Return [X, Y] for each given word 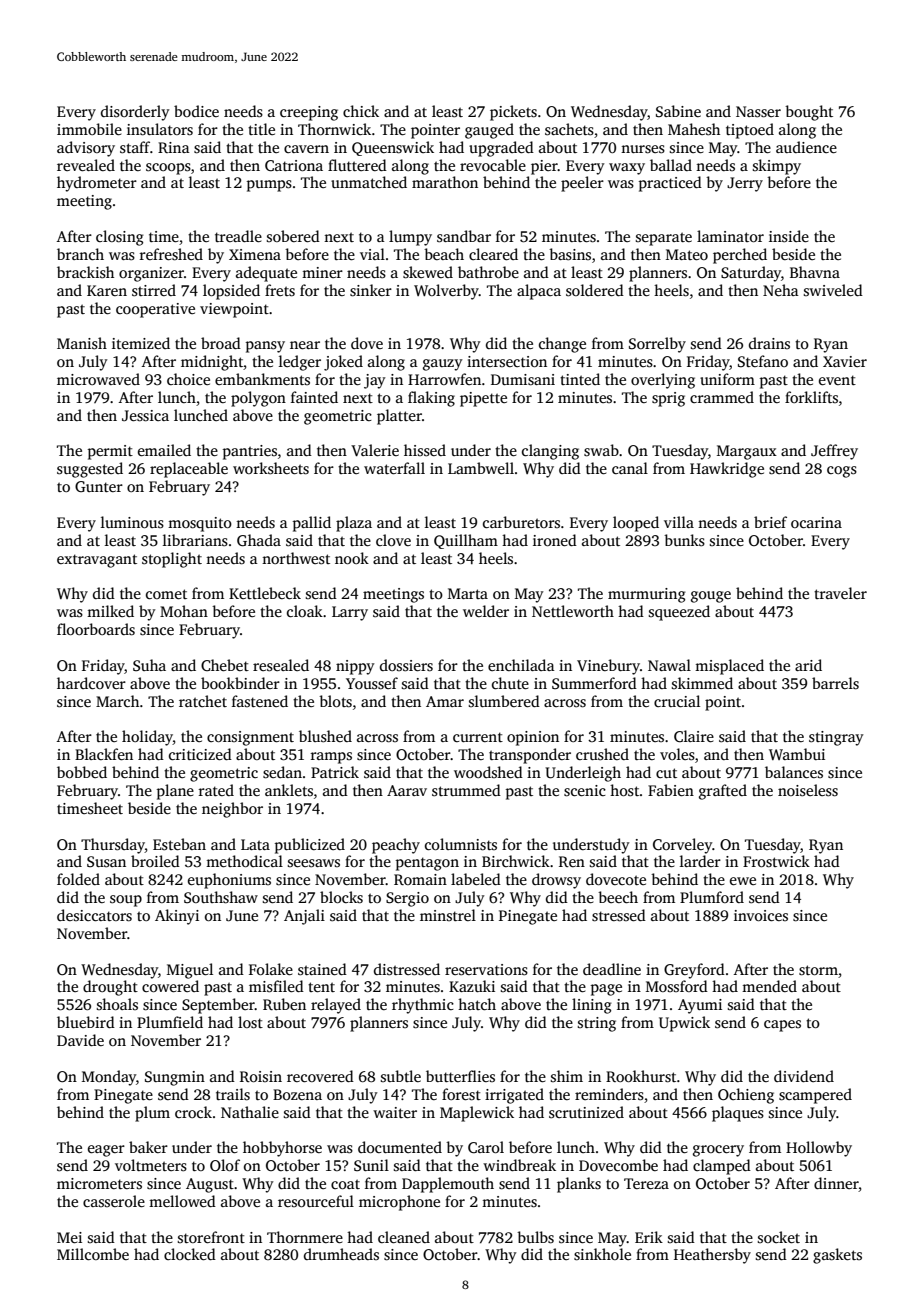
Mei [69, 1237]
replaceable [189, 470]
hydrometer [97, 184]
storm [818, 970]
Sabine [678, 111]
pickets [513, 113]
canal [630, 468]
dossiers [406, 665]
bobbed [82, 772]
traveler [840, 593]
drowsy [556, 881]
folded [78, 879]
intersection [507, 361]
